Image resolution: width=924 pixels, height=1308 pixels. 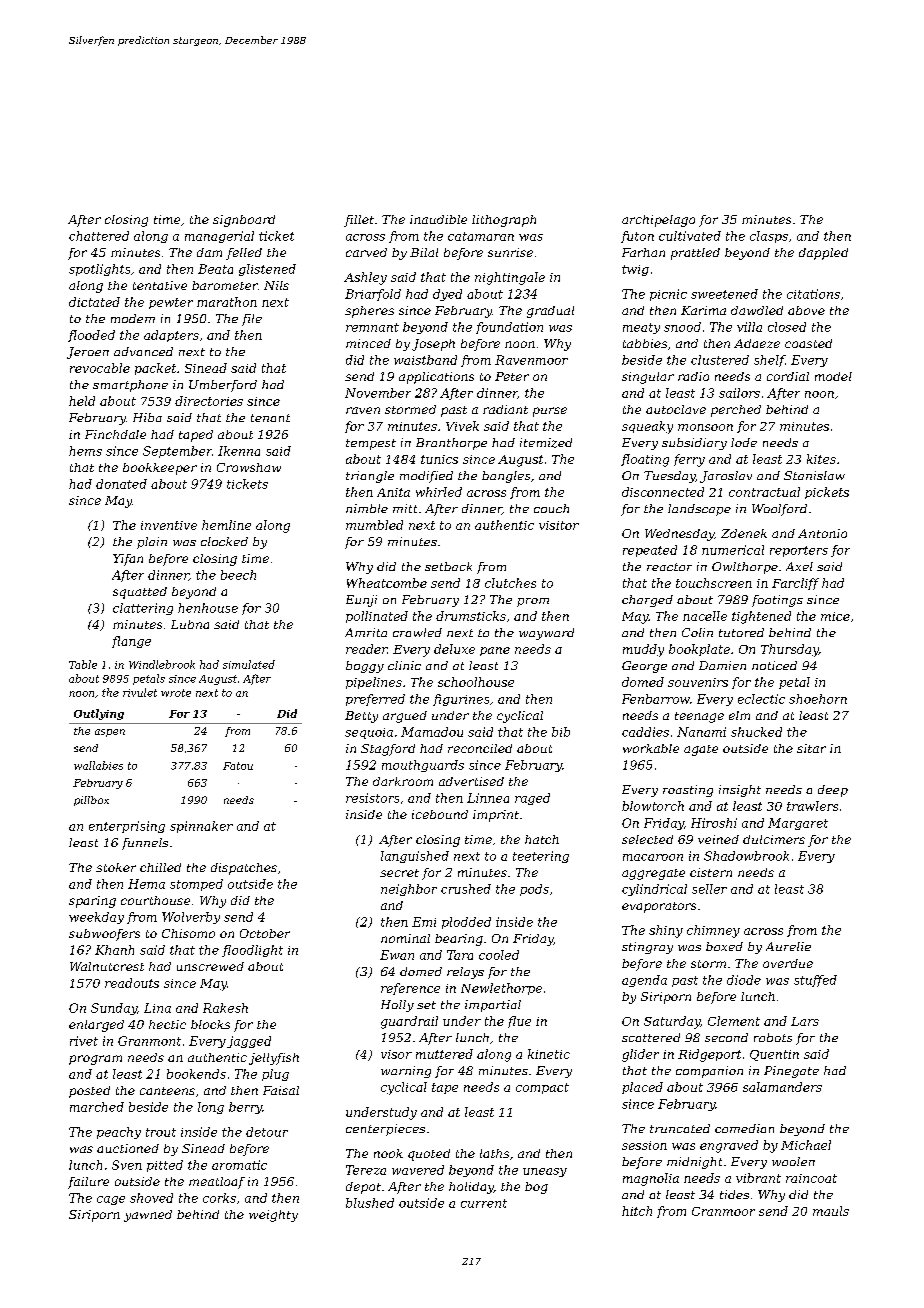 What do you see at coordinates (91, 801) in the document?
I see `pillbox` at bounding box center [91, 801].
